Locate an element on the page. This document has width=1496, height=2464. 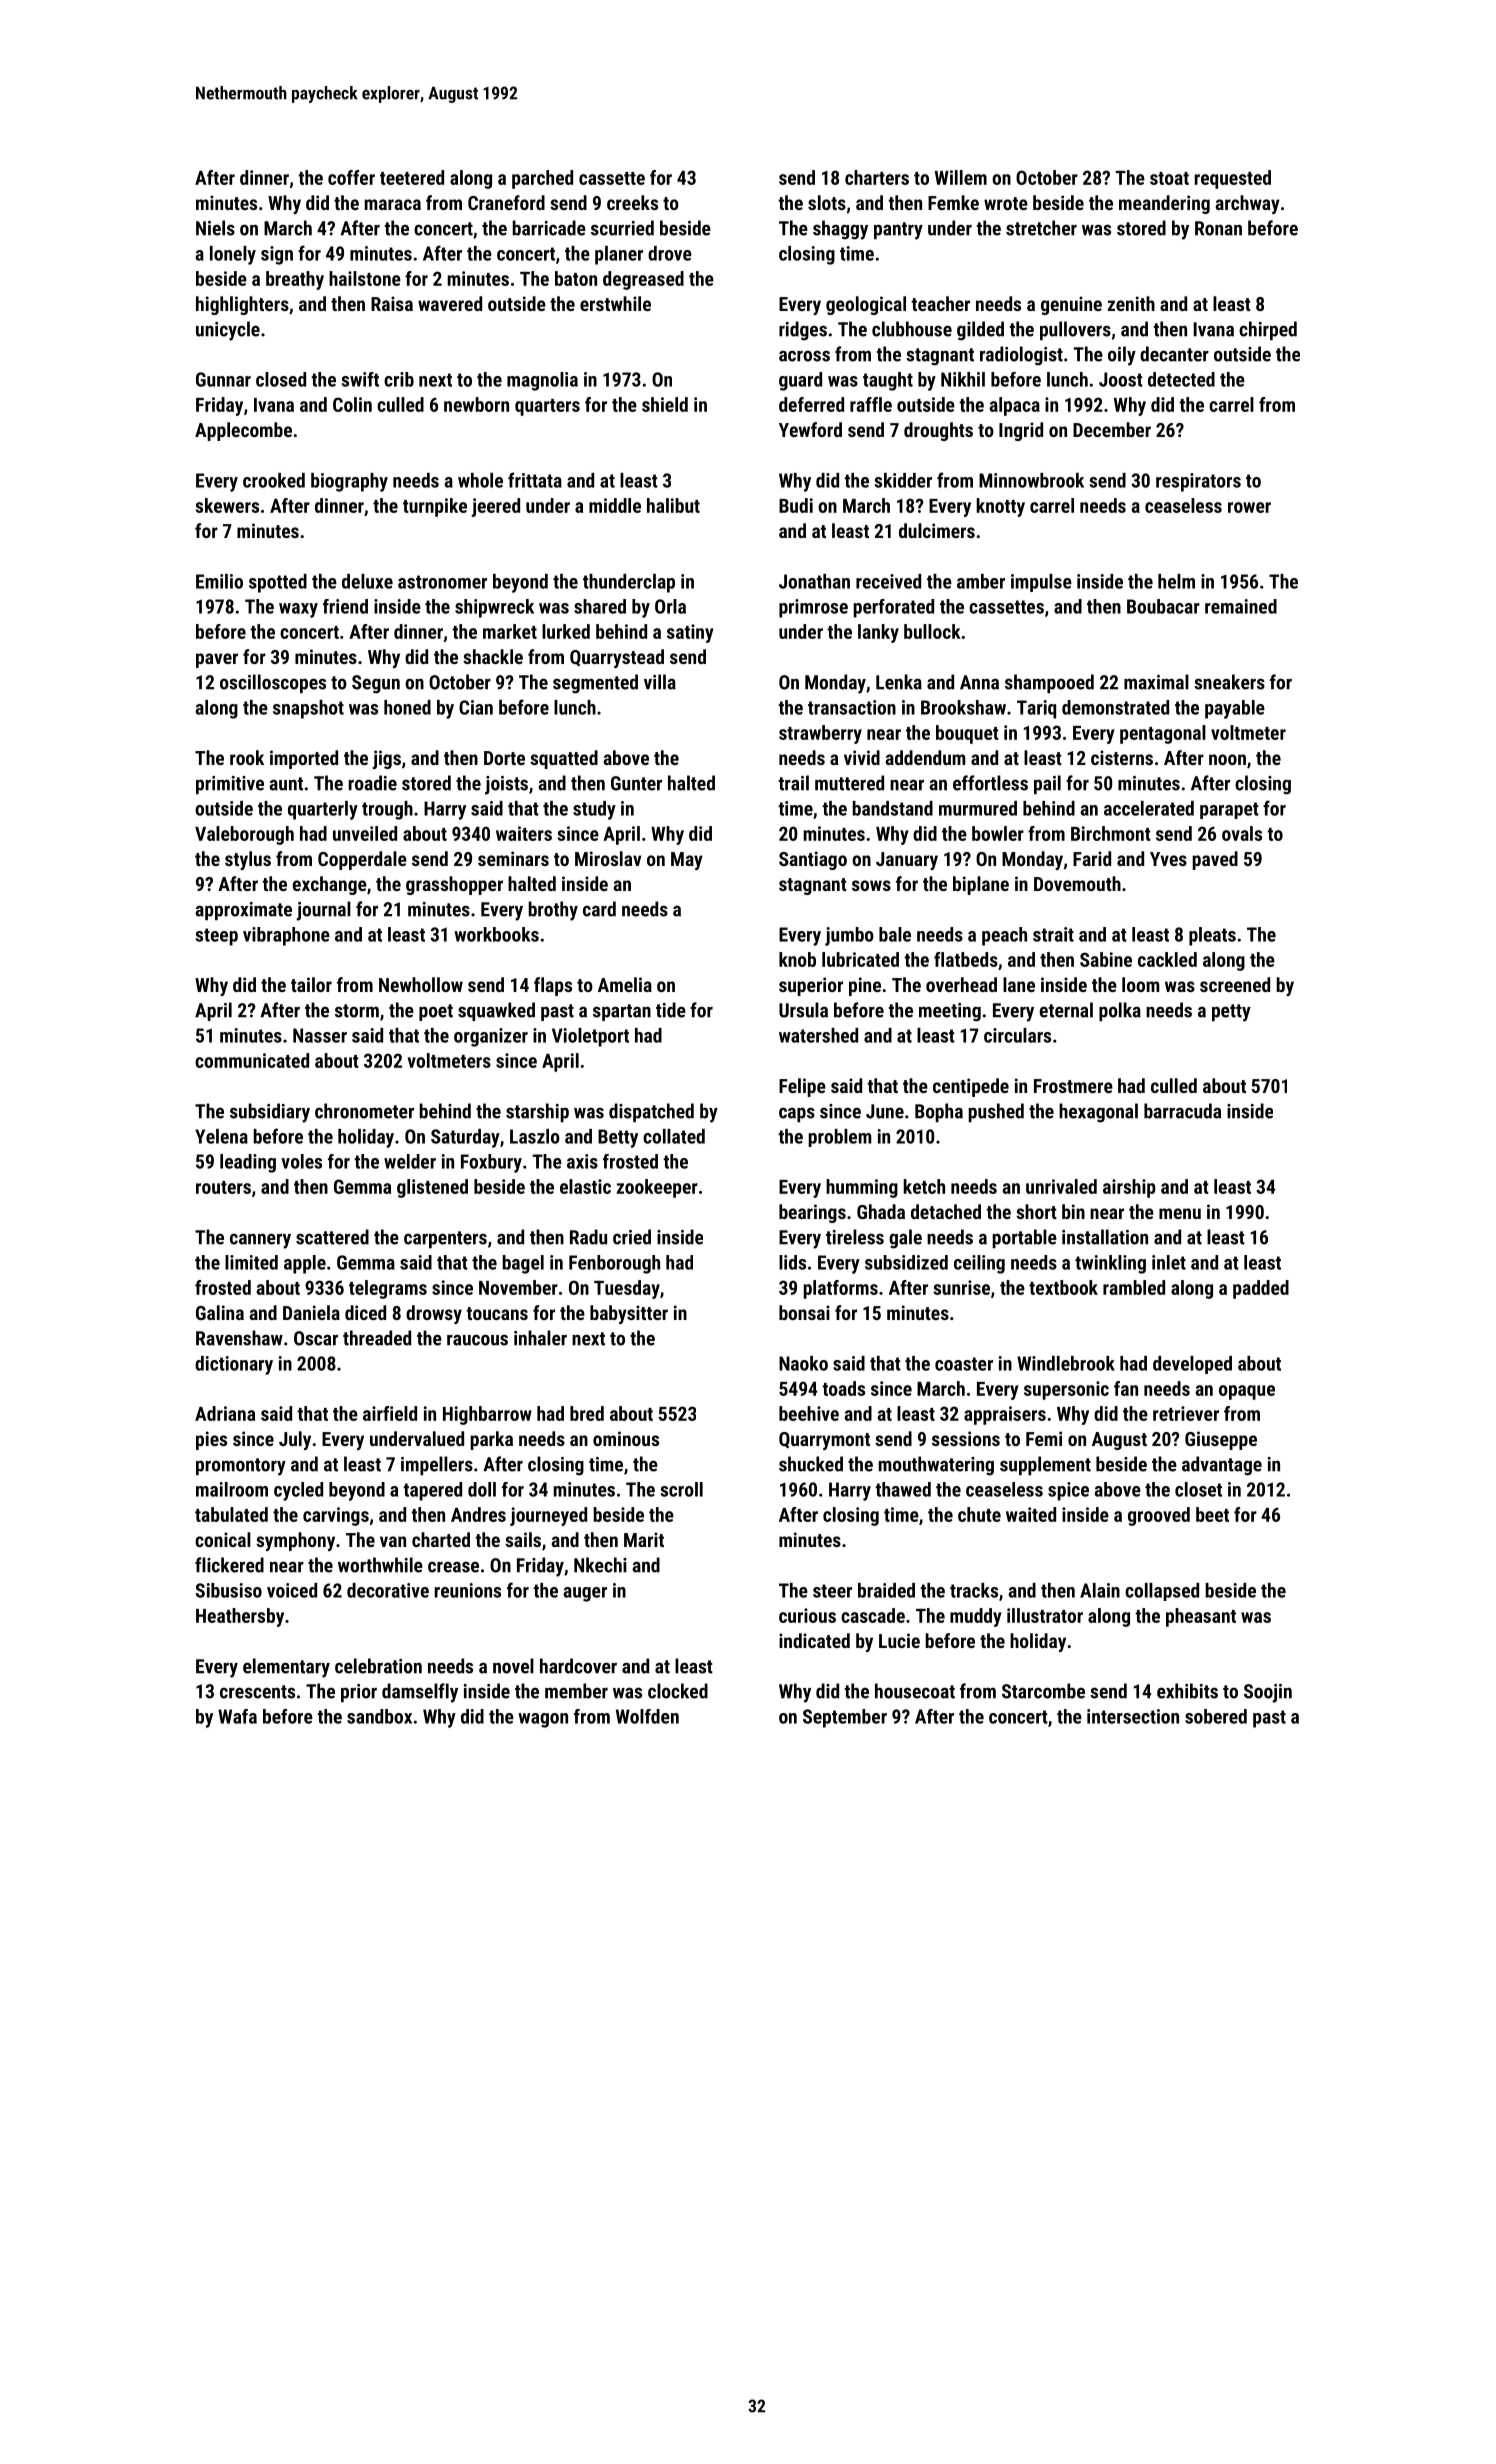
pheasant is located at coordinates (1201, 1617).
